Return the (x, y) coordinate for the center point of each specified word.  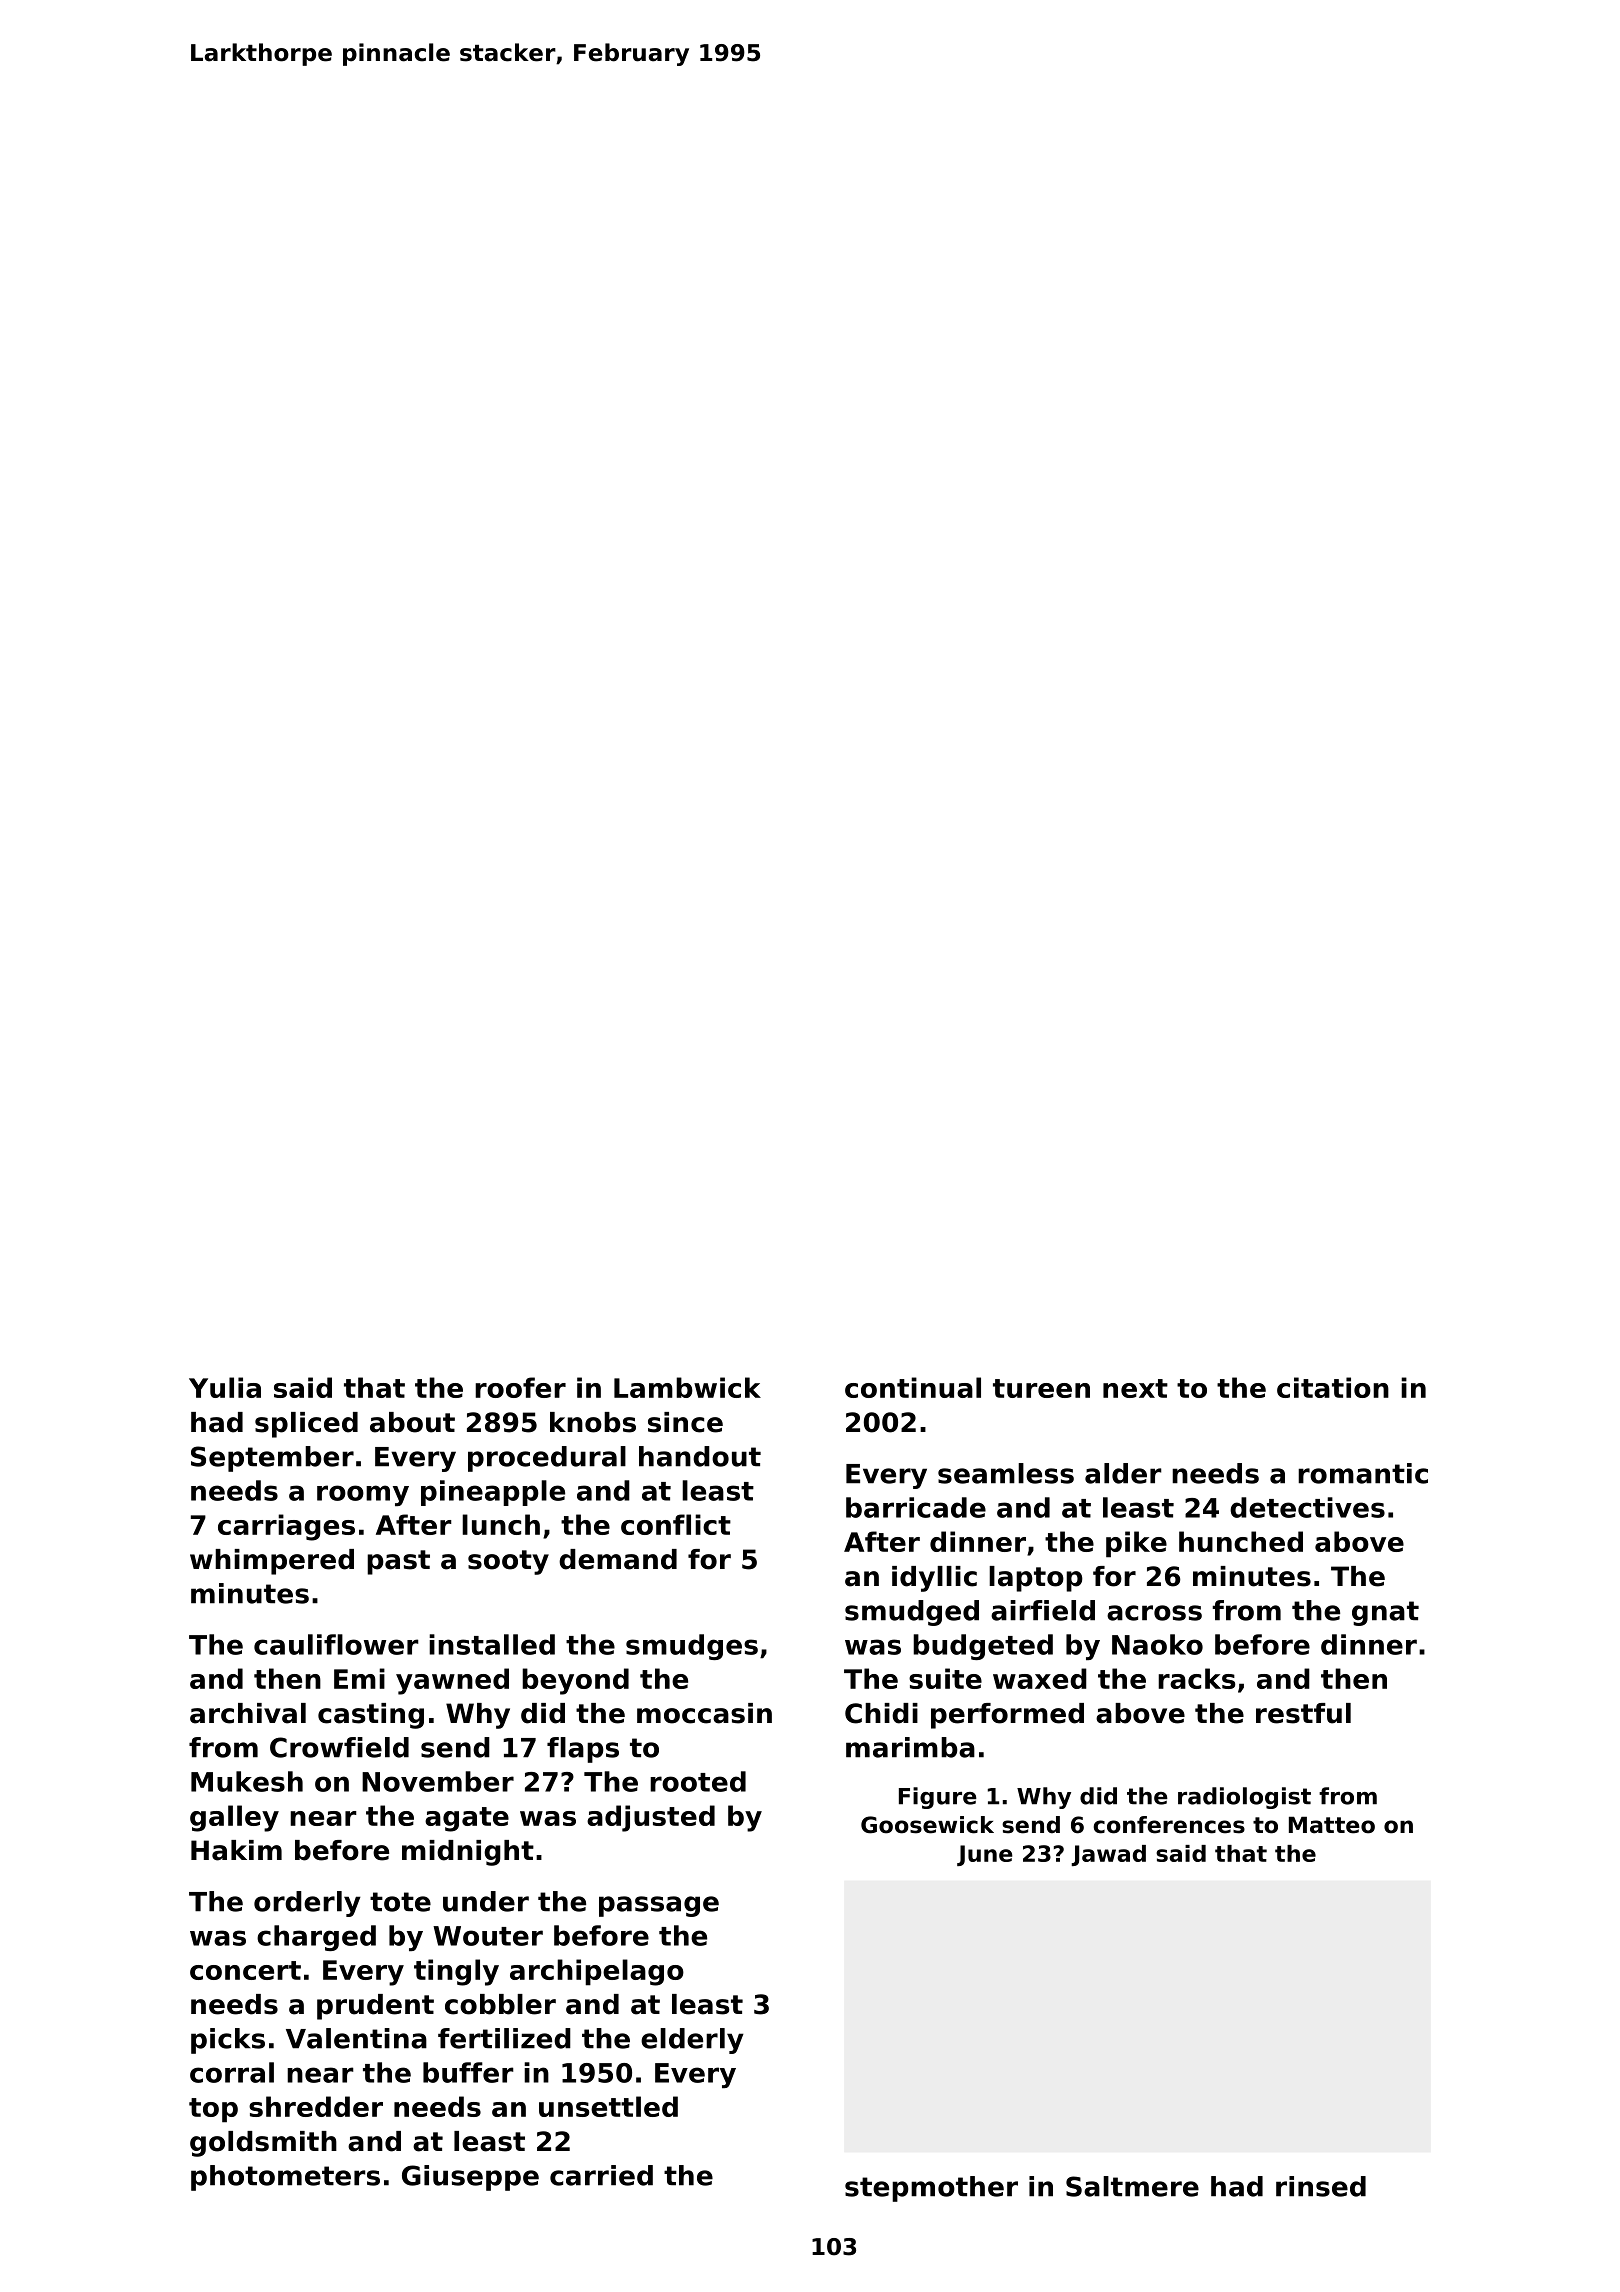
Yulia (225, 1387)
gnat (1385, 1613)
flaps (583, 1750)
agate (467, 1819)
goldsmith (263, 2144)
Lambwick (687, 1387)
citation (1333, 1387)
